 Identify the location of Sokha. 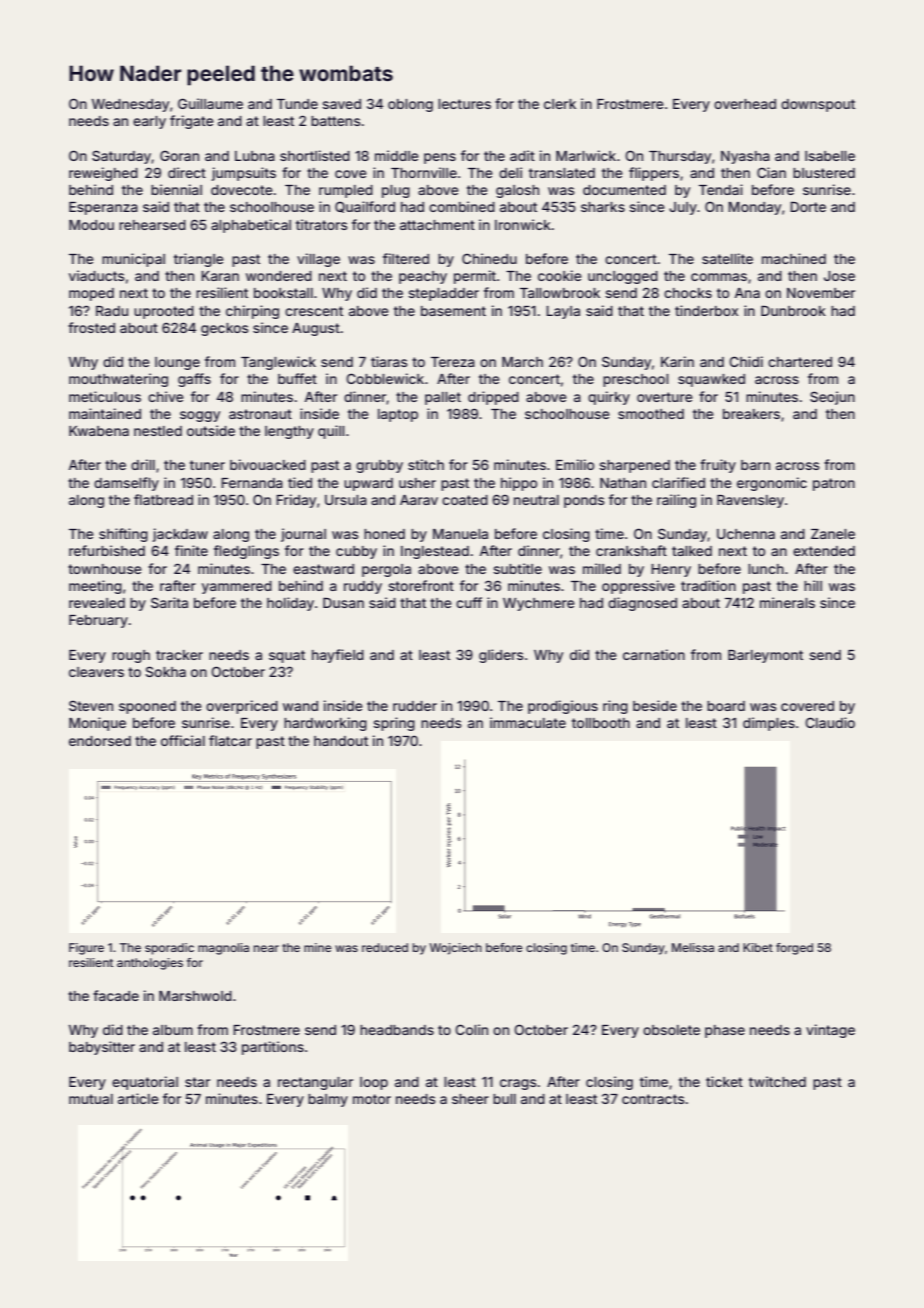
(165, 671).
